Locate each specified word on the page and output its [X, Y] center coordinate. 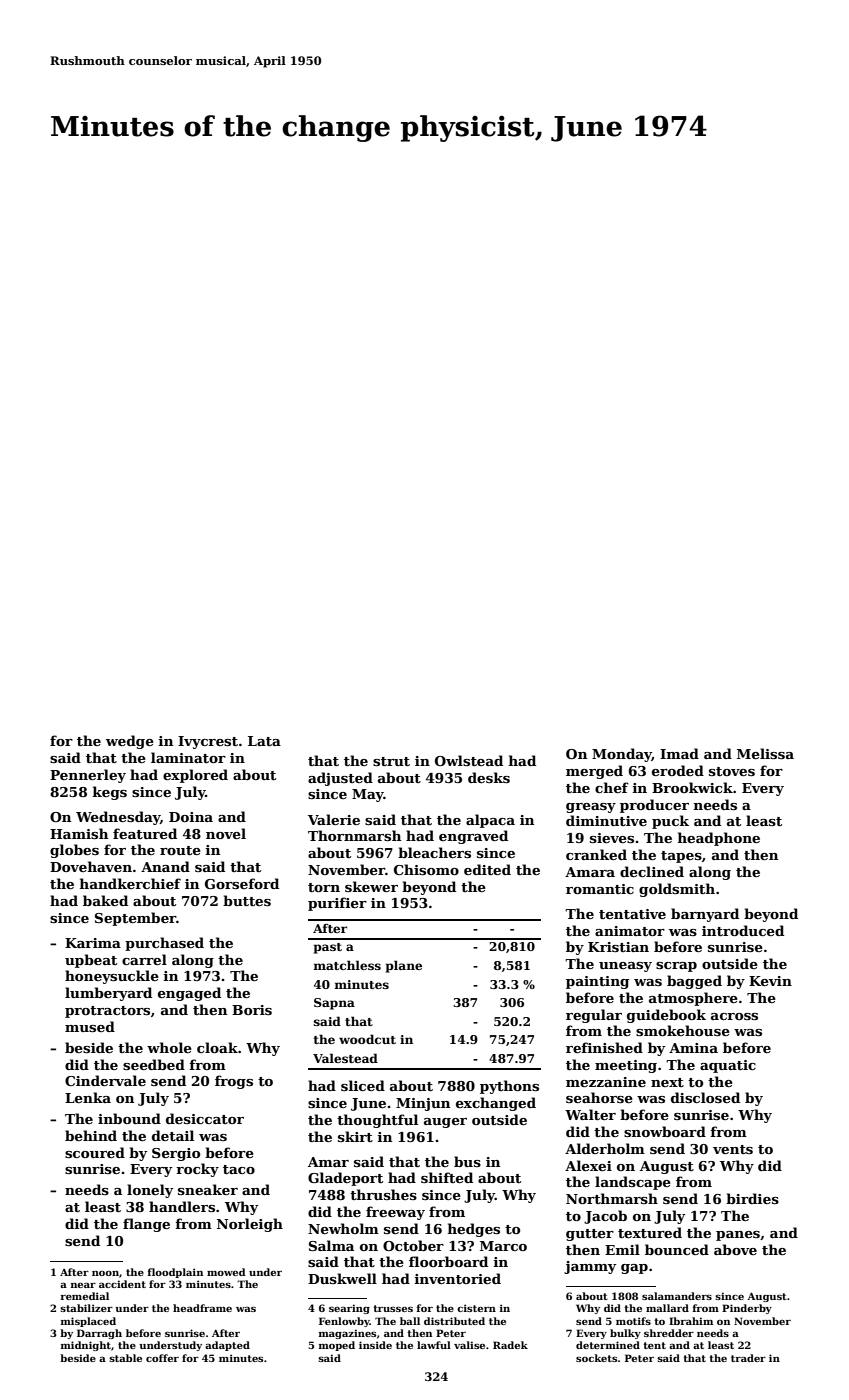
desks [489, 777]
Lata [264, 741]
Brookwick [692, 787]
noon [105, 1273]
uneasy [625, 967]
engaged [189, 994]
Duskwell [342, 1278]
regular [594, 1016]
